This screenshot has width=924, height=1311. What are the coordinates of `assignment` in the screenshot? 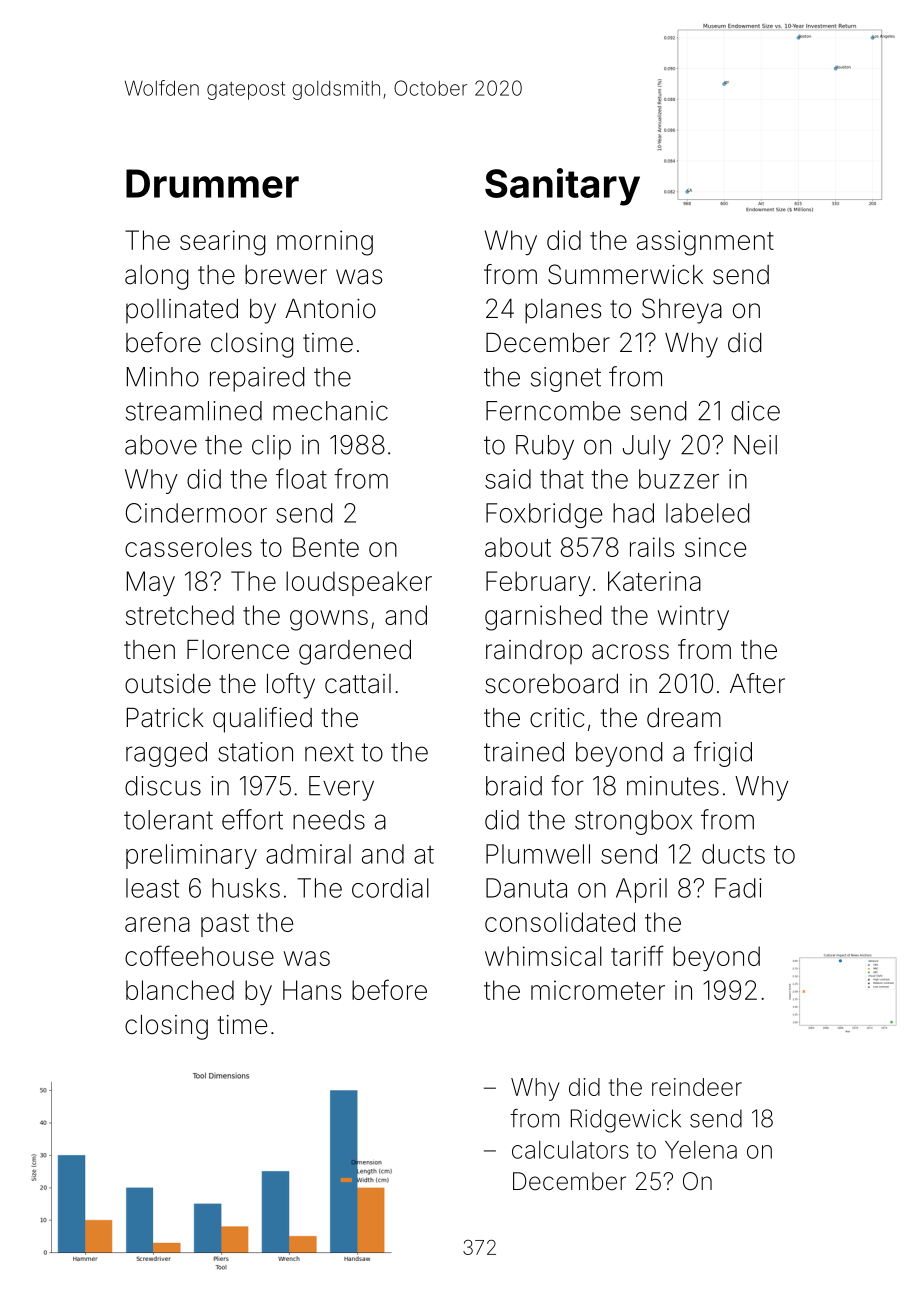 It's located at (705, 243).
